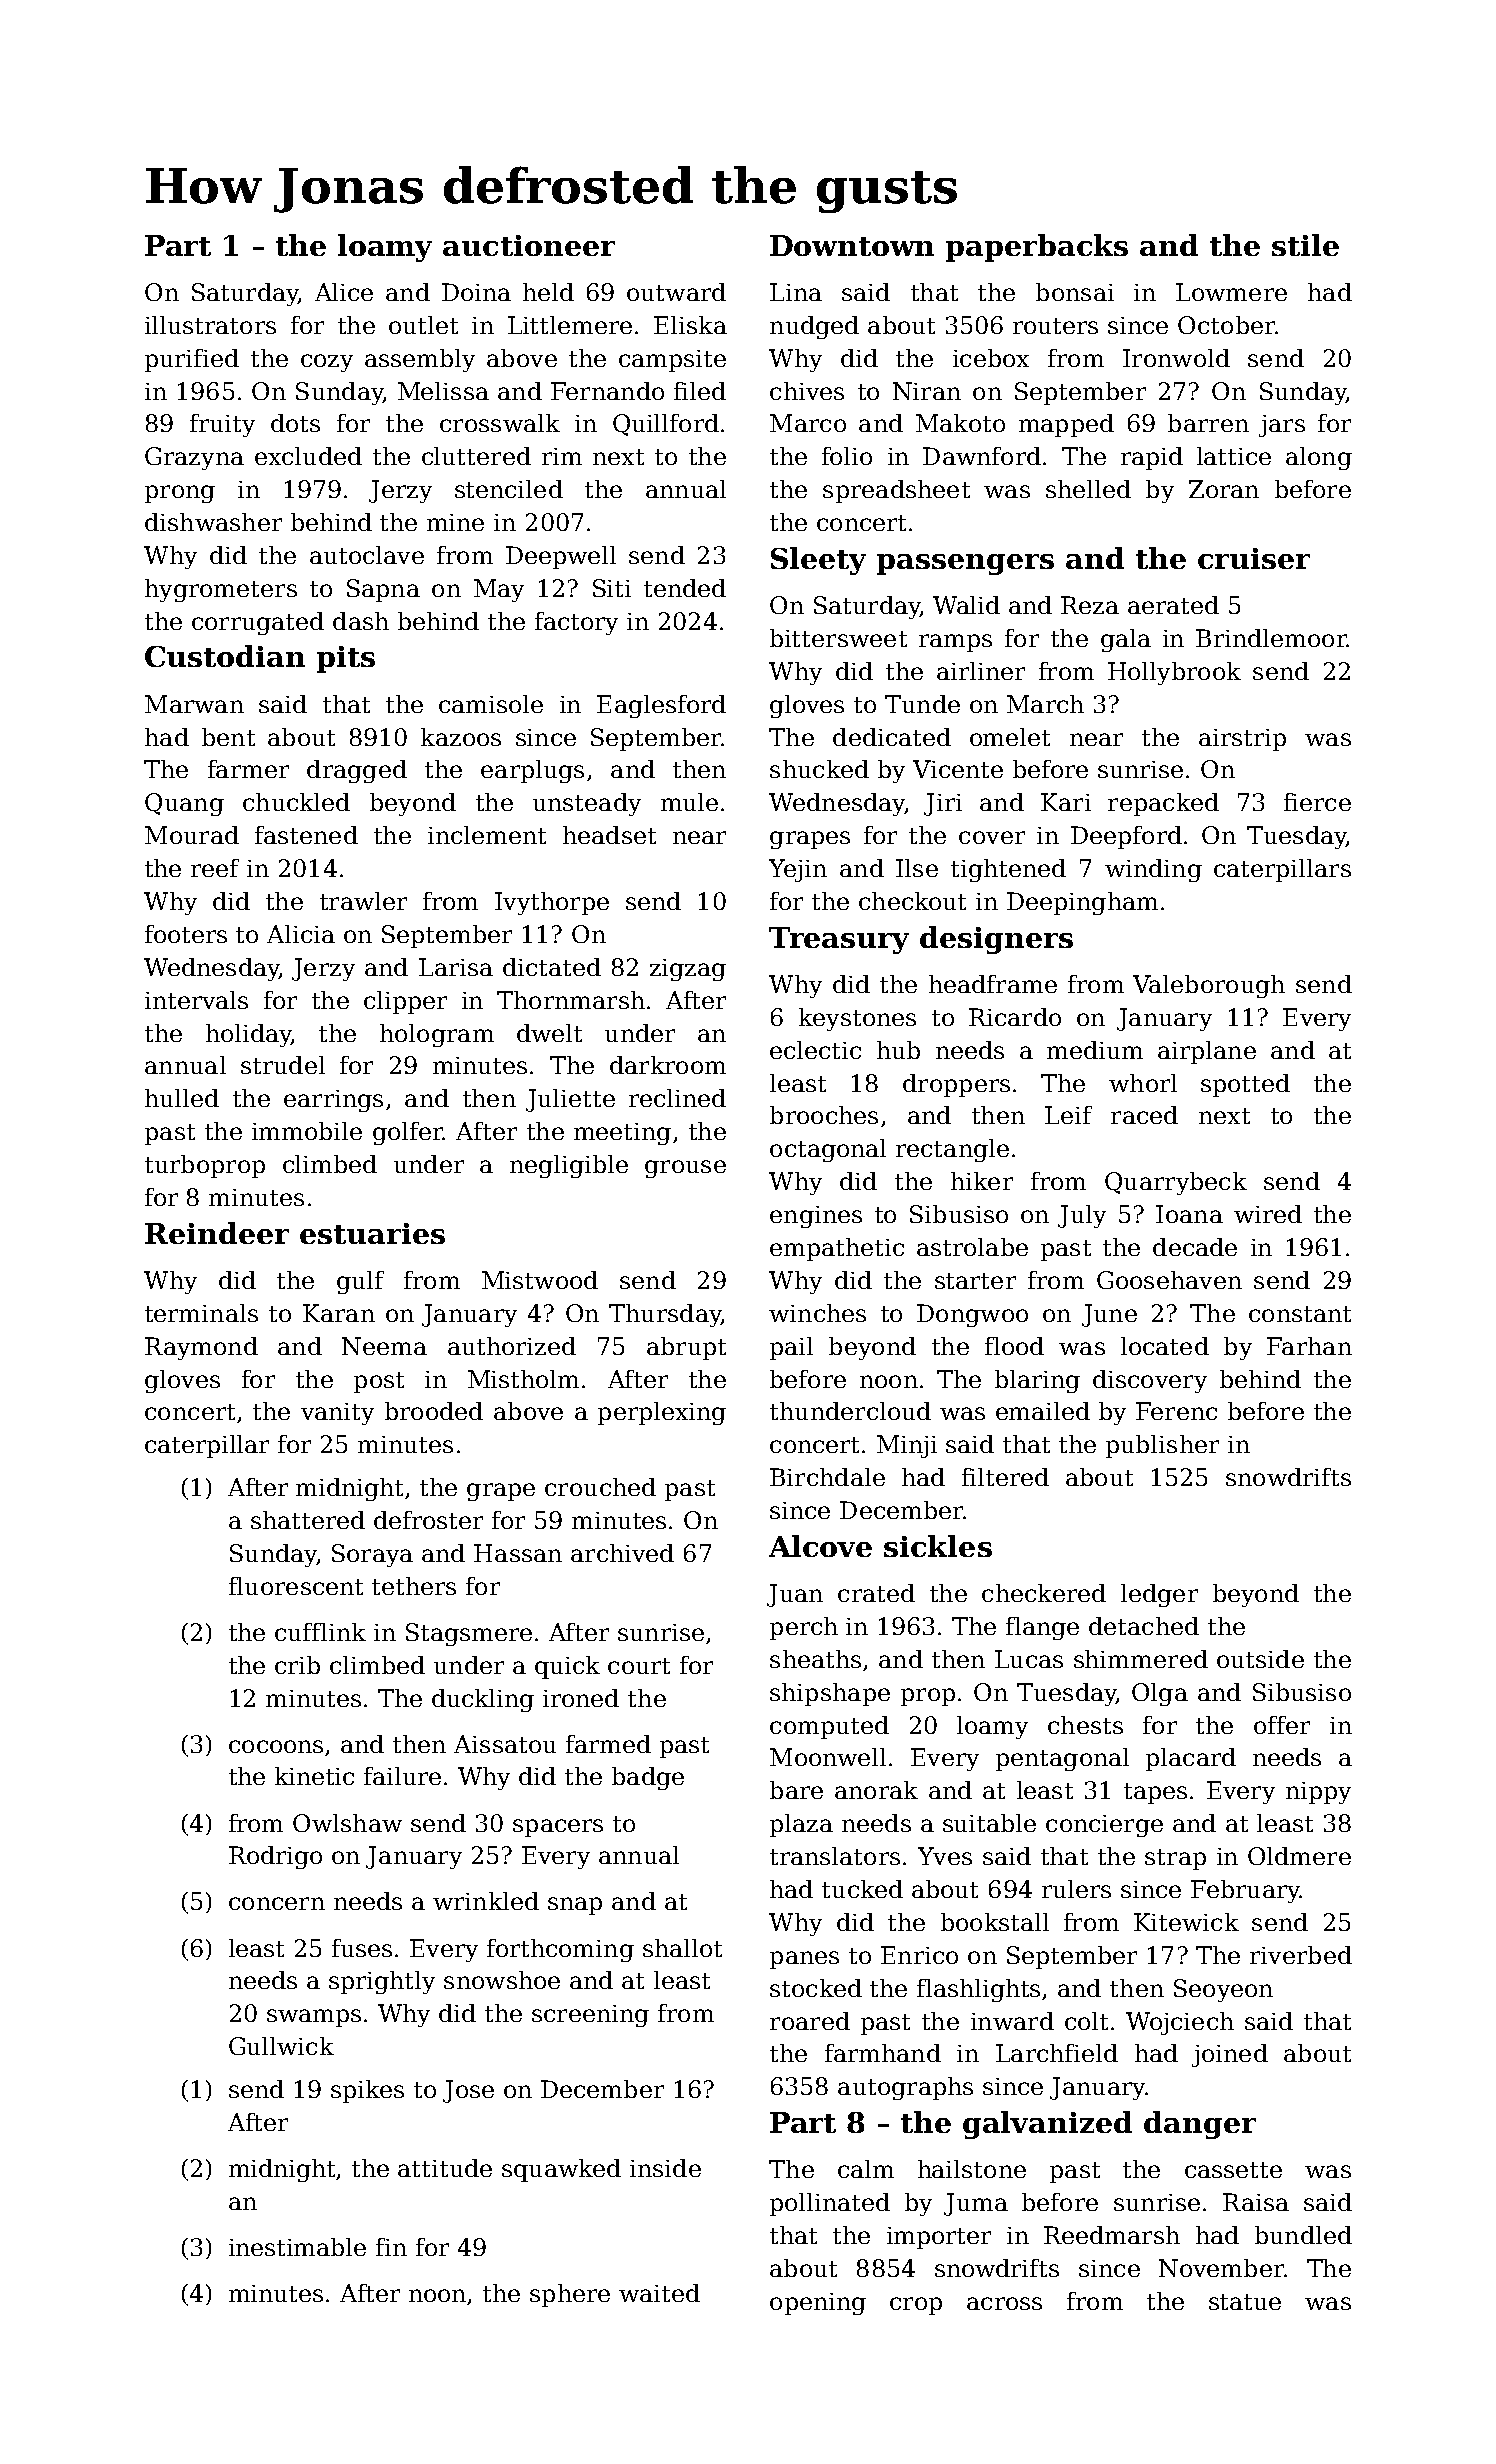  Describe the element at coordinates (804, 1628) in the image. I see `perch` at that location.
